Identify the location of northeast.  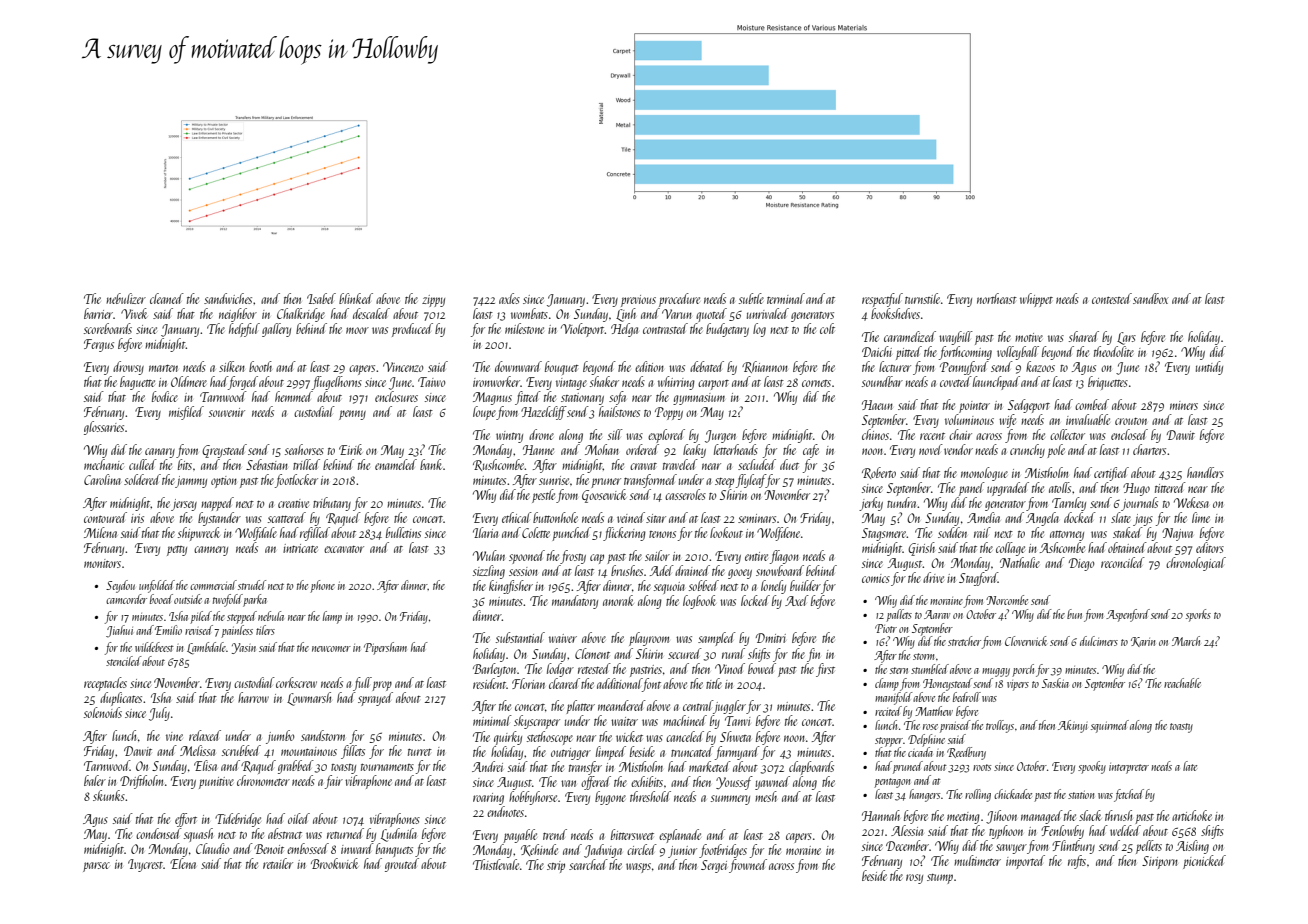
(997, 298).
